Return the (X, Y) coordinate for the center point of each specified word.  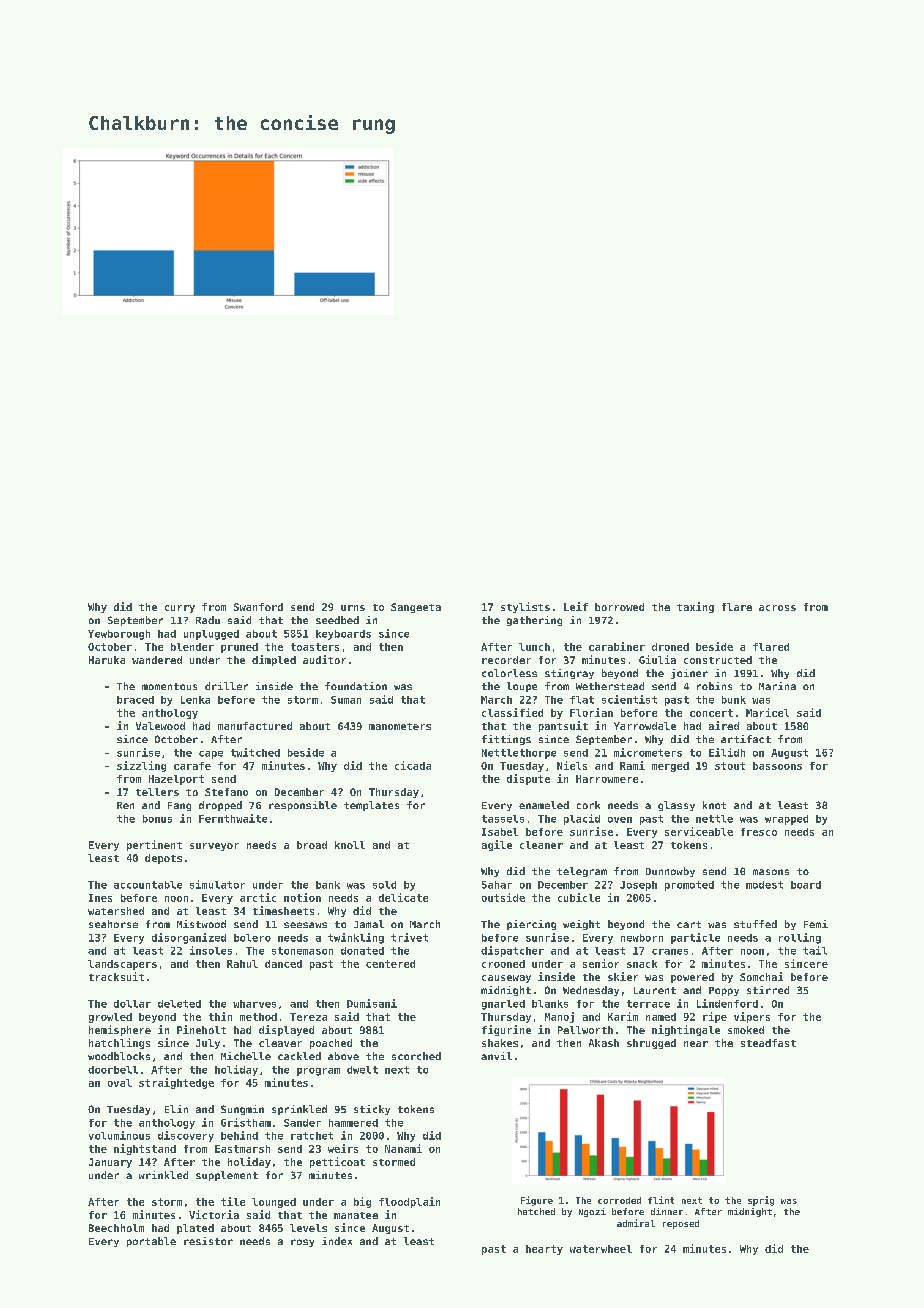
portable (151, 1242)
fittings (506, 740)
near (696, 1044)
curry (180, 609)
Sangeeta (416, 608)
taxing (695, 607)
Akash (604, 1043)
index (337, 1241)
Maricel (767, 712)
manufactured (255, 726)
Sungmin (242, 1110)
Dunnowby (670, 872)
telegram (582, 872)
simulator (217, 884)
